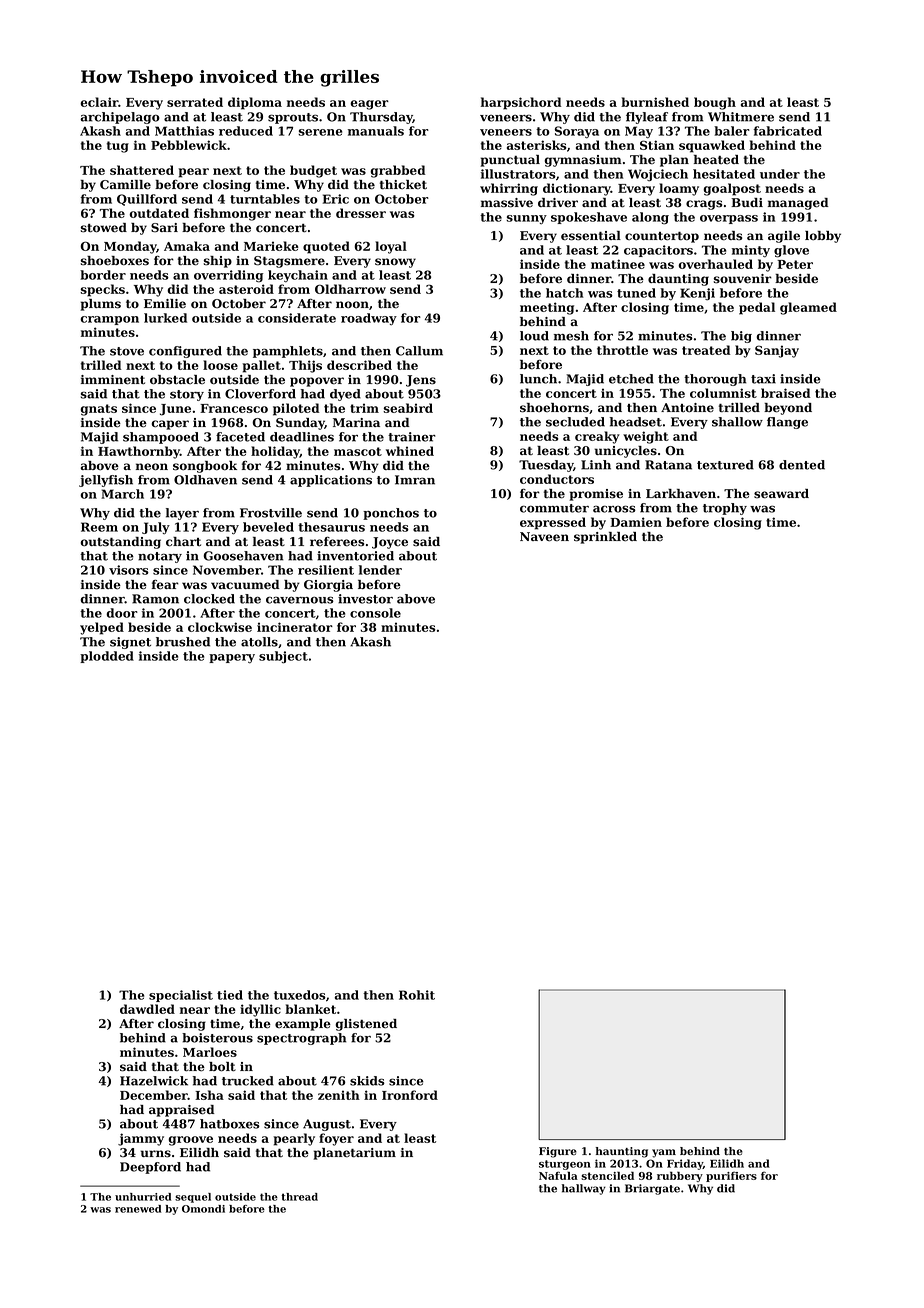  I want to click on appraised, so click(181, 1111).
